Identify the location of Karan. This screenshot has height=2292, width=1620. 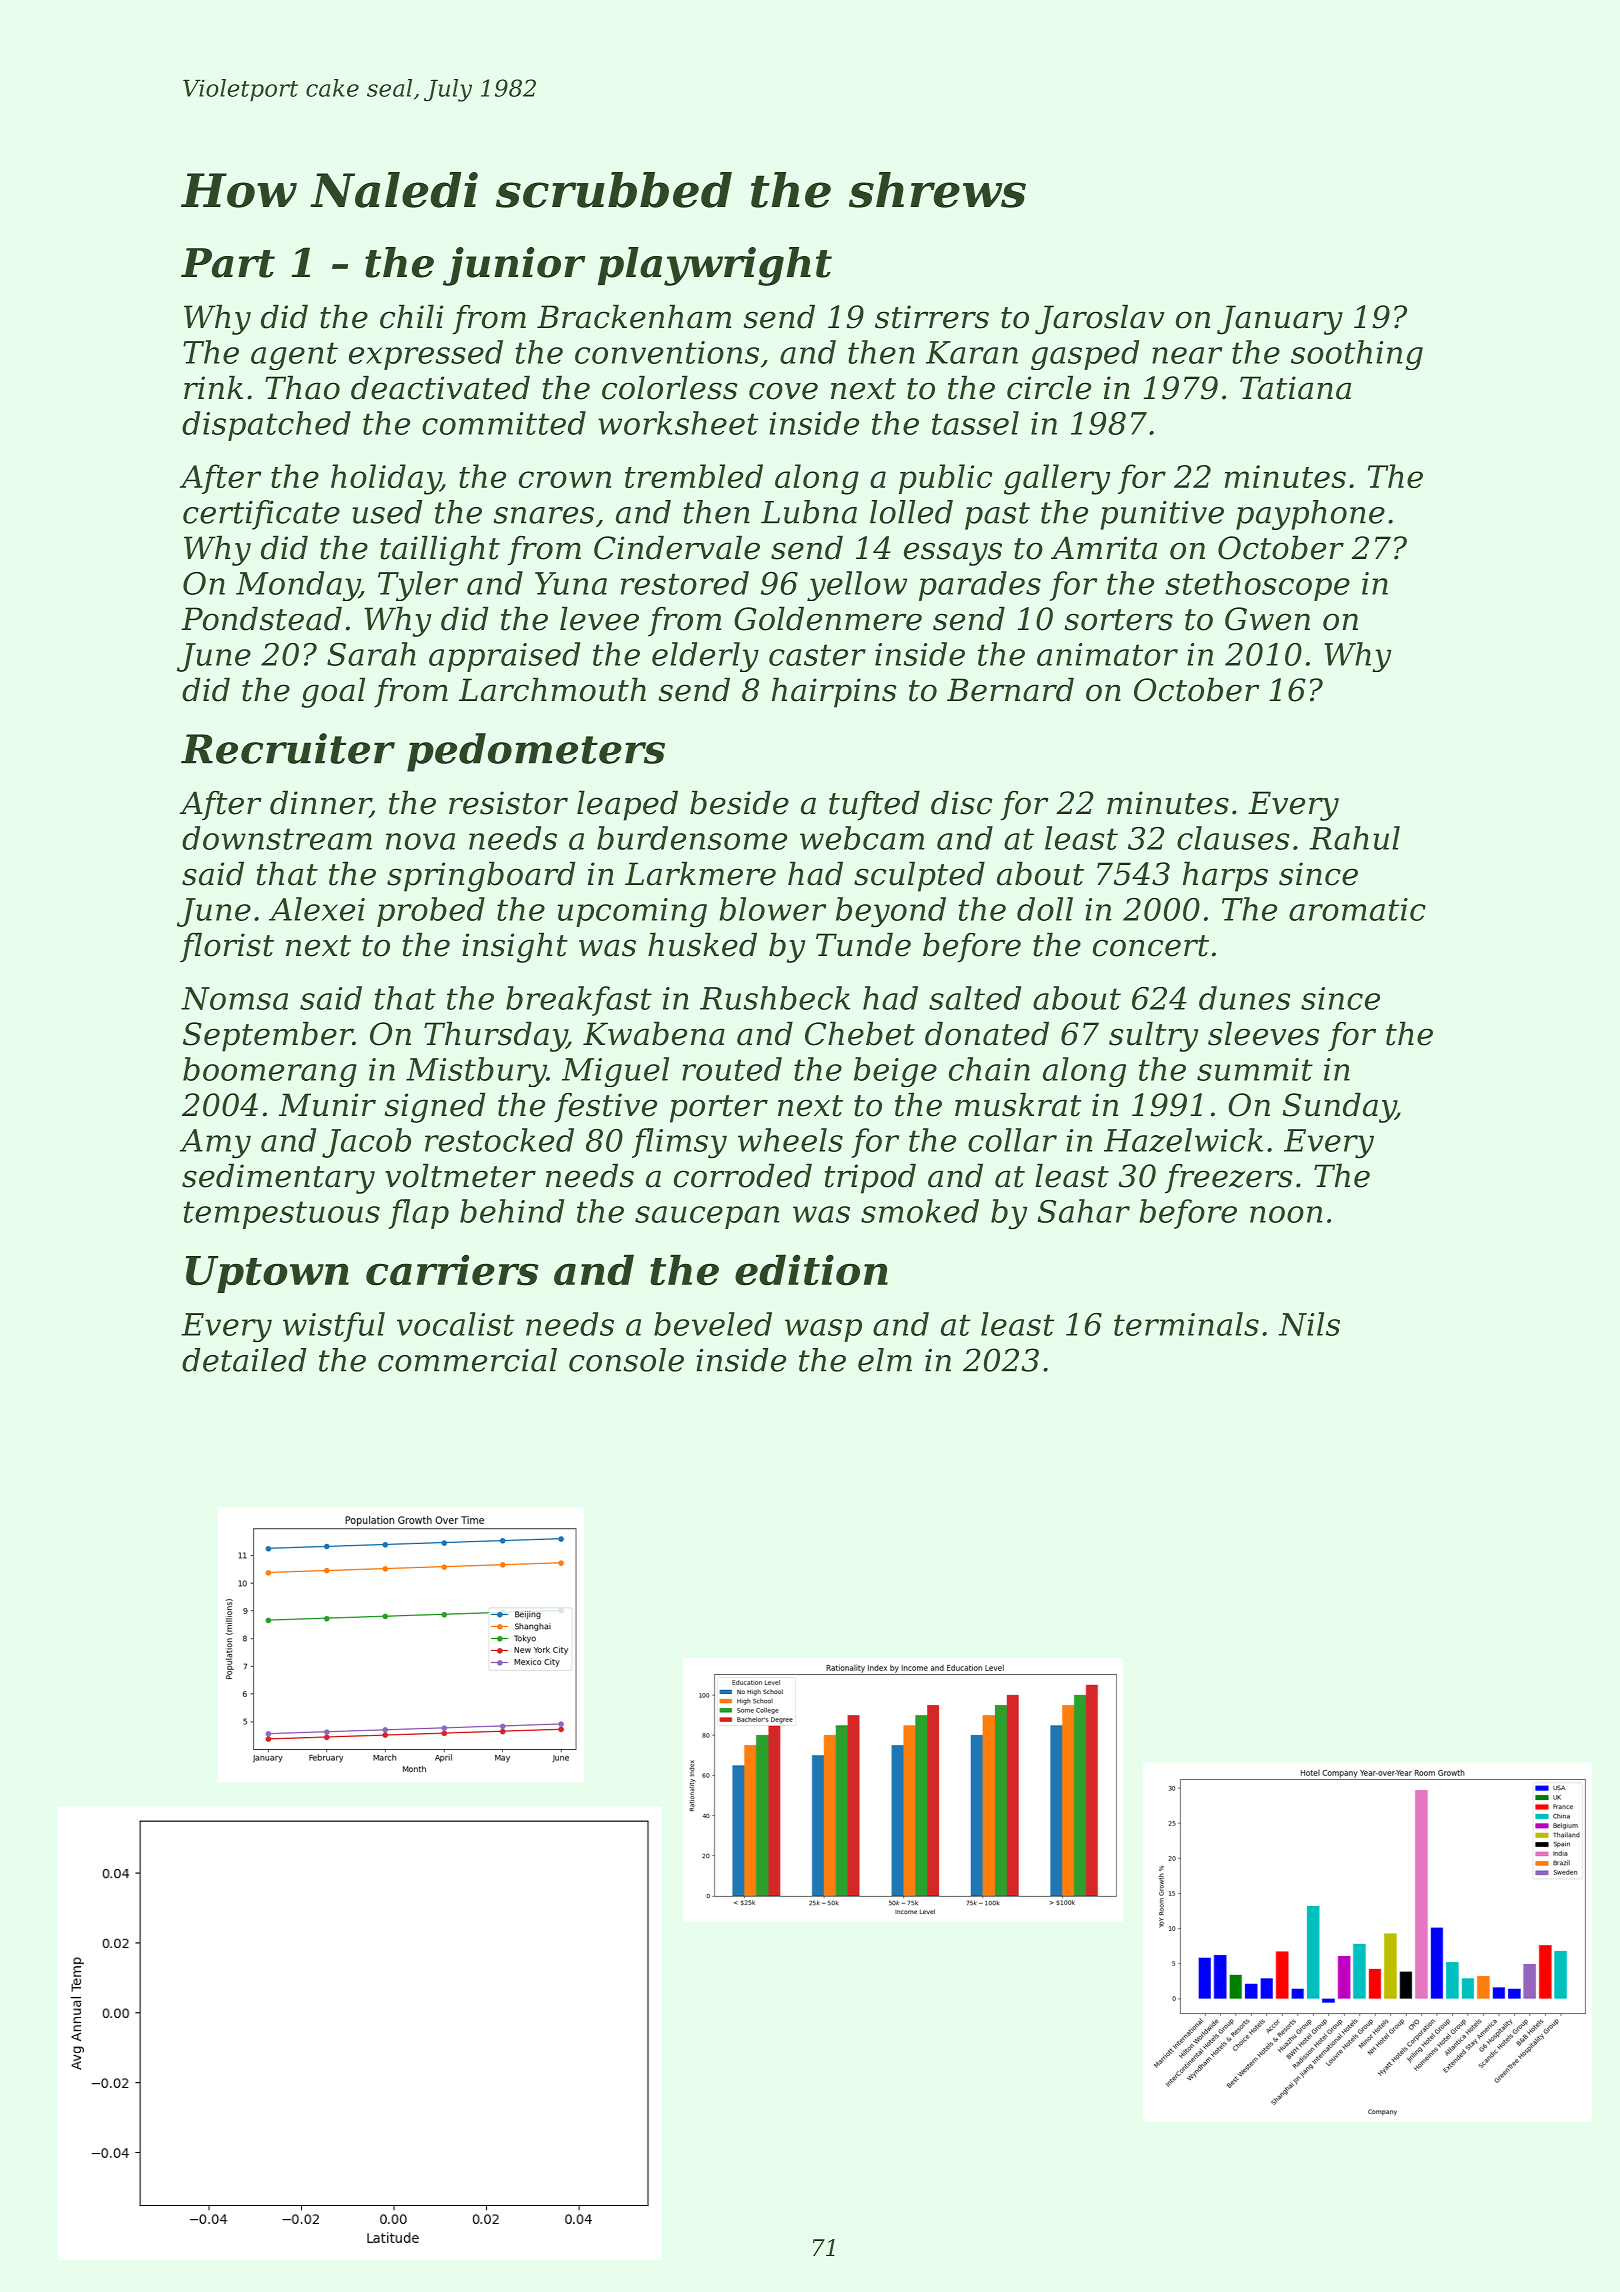
(972, 352).
